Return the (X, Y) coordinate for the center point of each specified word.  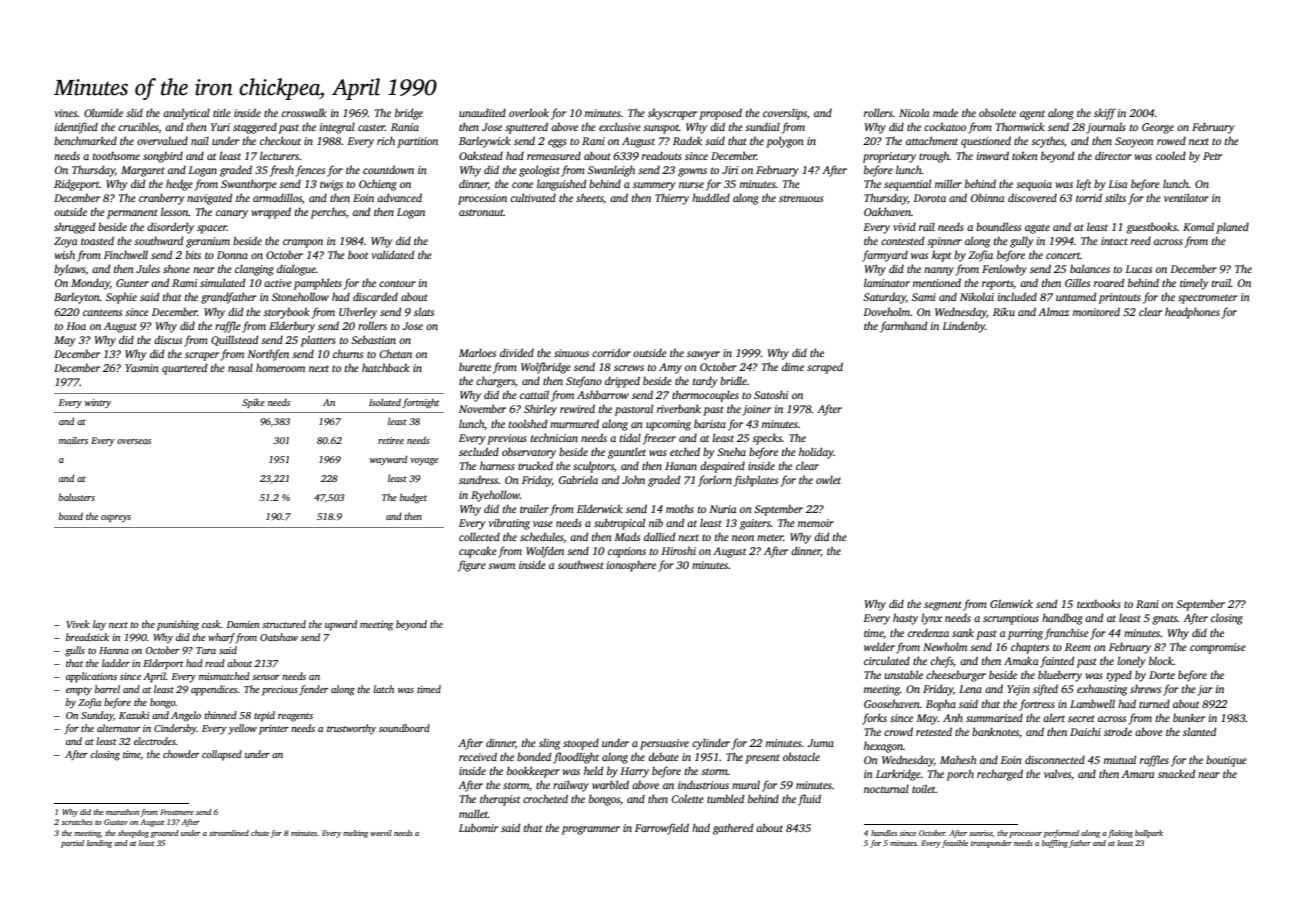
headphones (1192, 313)
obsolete (997, 112)
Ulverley (358, 313)
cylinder (711, 744)
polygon (785, 142)
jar (1205, 690)
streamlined (229, 833)
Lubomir (478, 827)
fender (314, 690)
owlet (828, 480)
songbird (163, 157)
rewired (577, 408)
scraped (825, 368)
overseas (134, 441)
